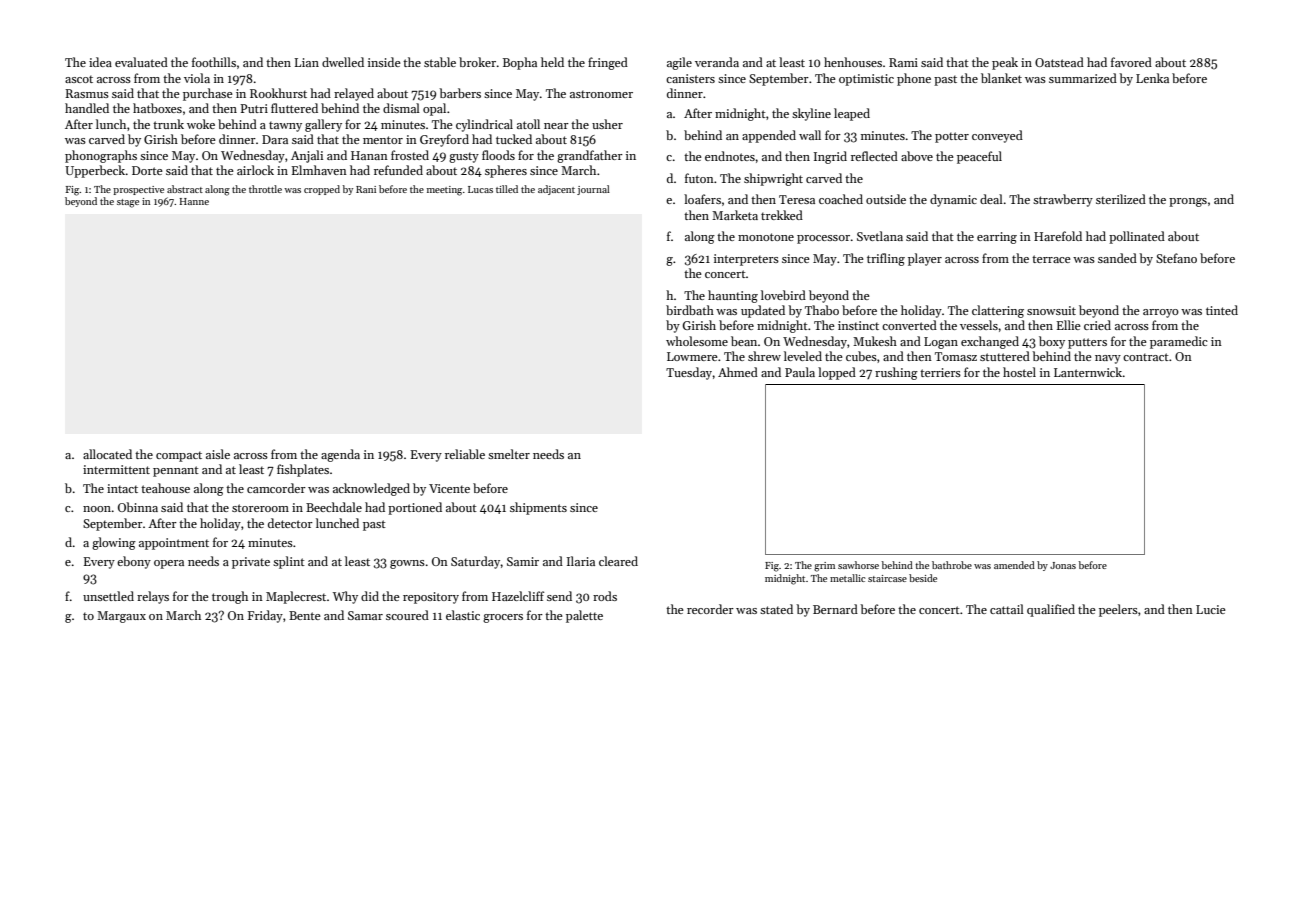 This screenshot has width=1308, height=924. What do you see at coordinates (746, 260) in the screenshot?
I see `interpreters` at bounding box center [746, 260].
